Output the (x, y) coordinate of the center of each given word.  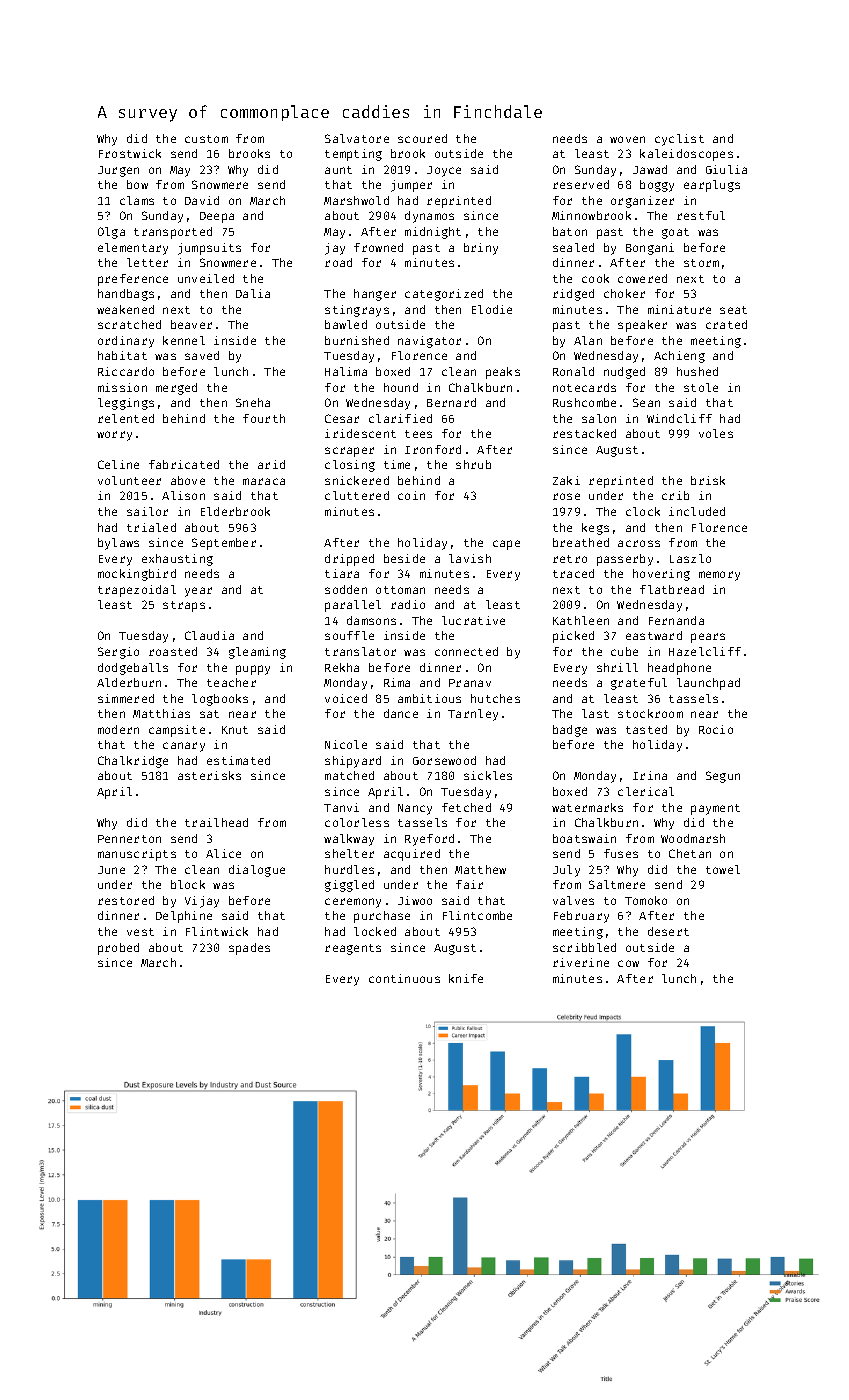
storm (701, 263)
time (397, 464)
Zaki (566, 480)
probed (118, 949)
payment (715, 809)
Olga (111, 233)
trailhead (216, 822)
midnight (433, 233)
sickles (488, 775)
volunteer (129, 480)
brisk (708, 480)
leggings (126, 404)
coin (411, 495)
